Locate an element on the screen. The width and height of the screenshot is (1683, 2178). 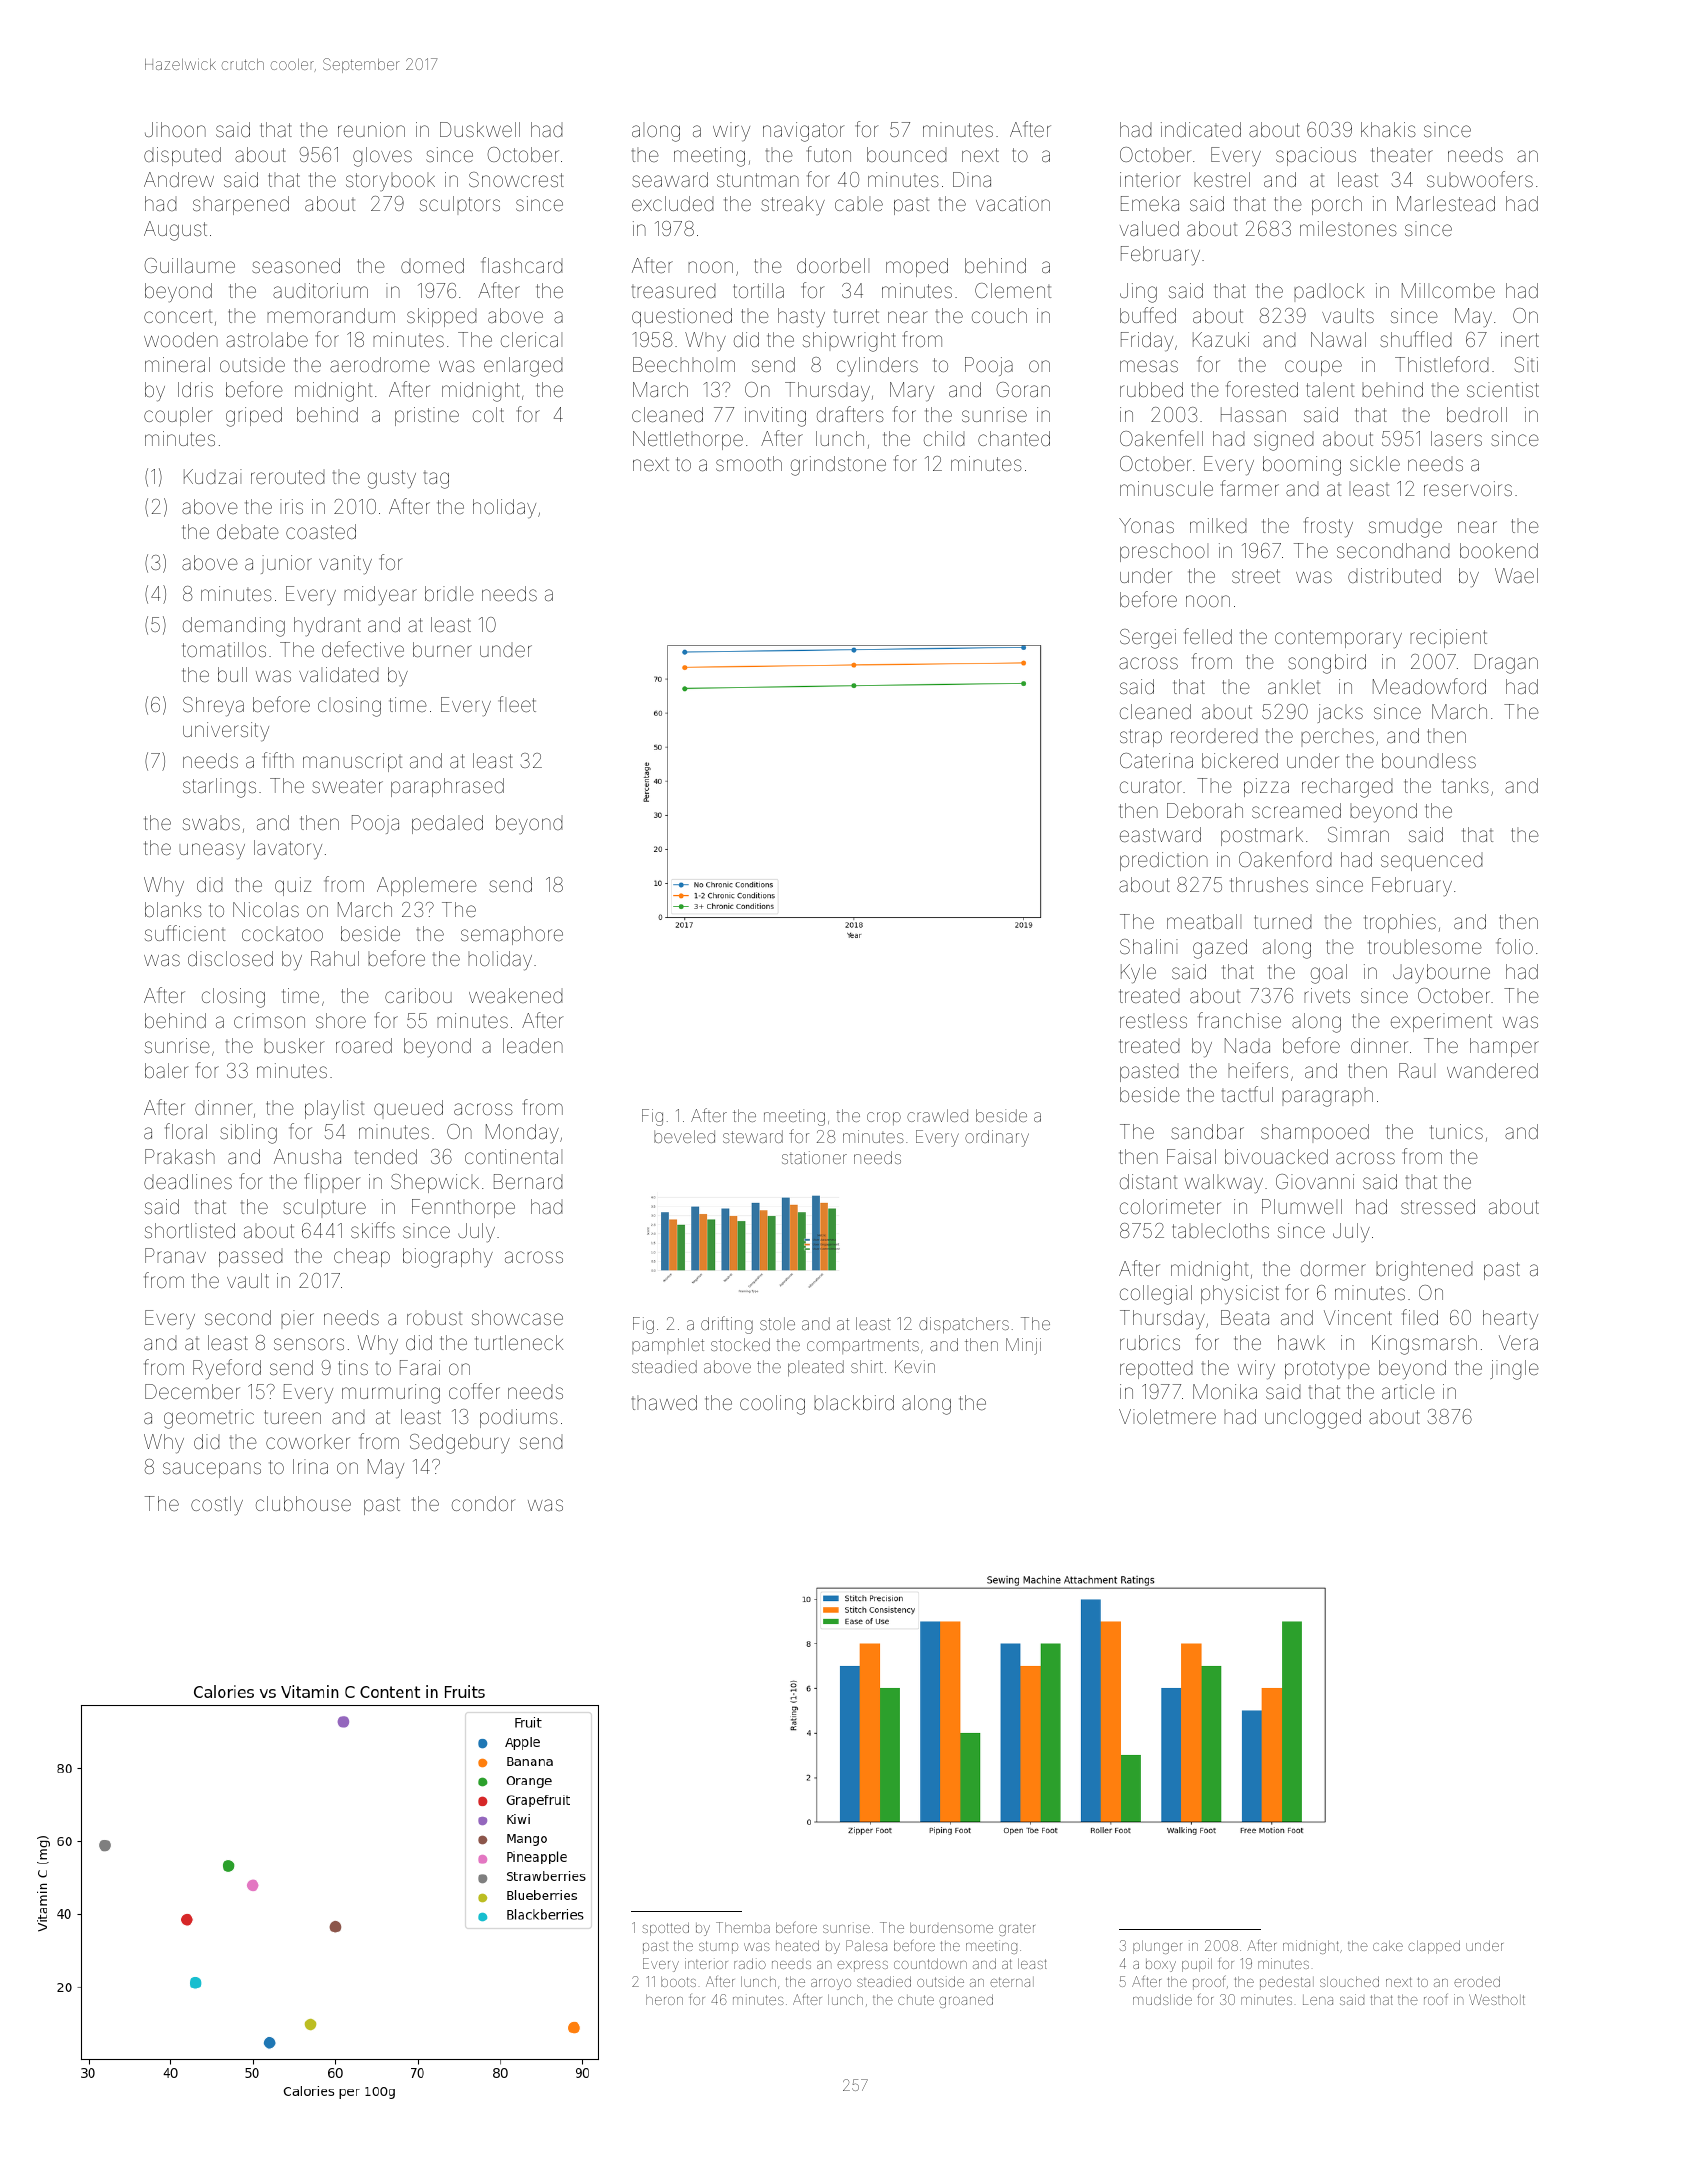
pupil is located at coordinates (1197, 1965).
